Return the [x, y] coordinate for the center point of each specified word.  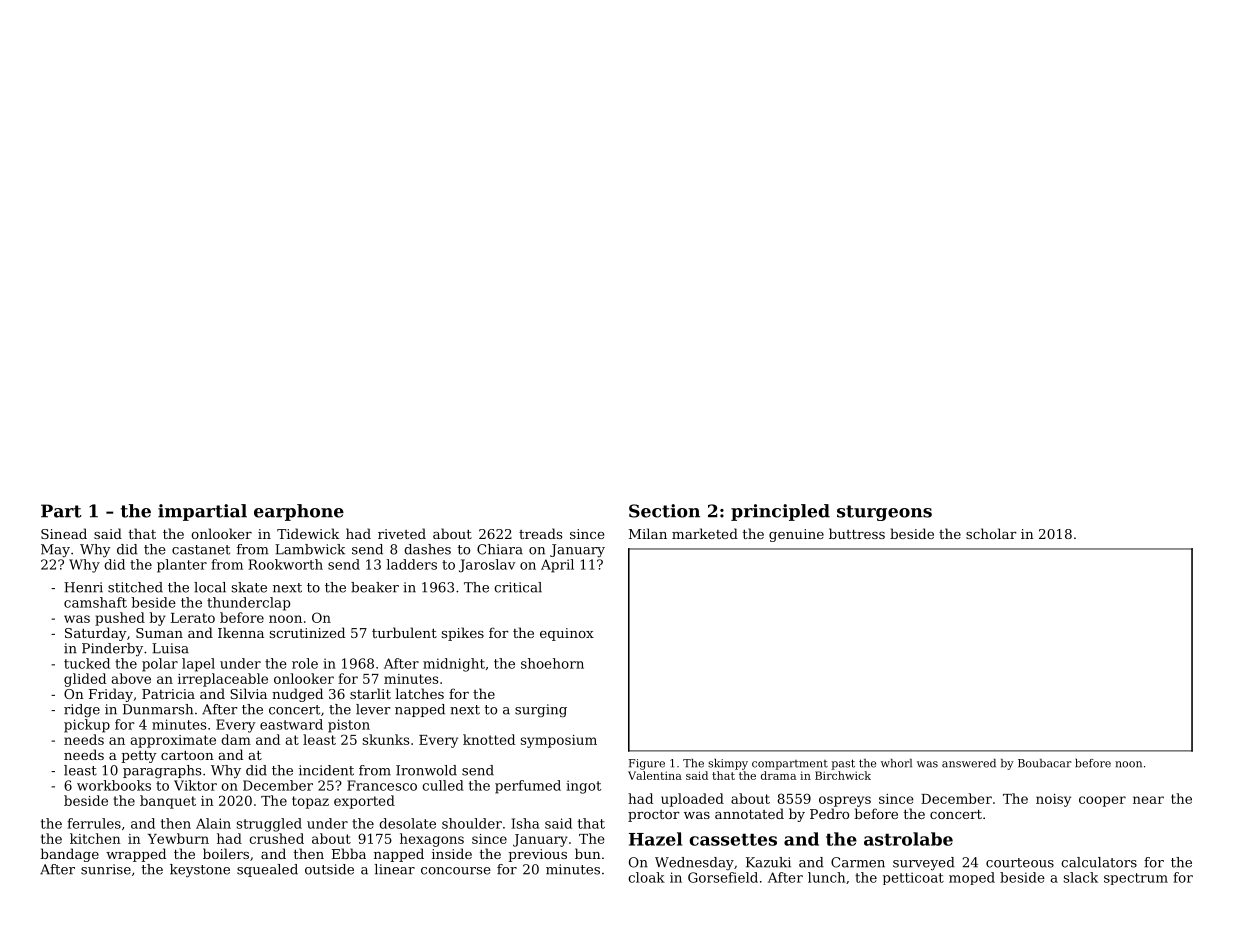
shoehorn [552, 663]
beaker [375, 587]
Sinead [64, 533]
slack [1081, 877]
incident [326, 770]
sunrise [106, 869]
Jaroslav [487, 566]
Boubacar [1045, 763]
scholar [991, 533]
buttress [857, 533]
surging [541, 711]
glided [85, 680]
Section [664, 511]
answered [969, 763]
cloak [646, 877]
